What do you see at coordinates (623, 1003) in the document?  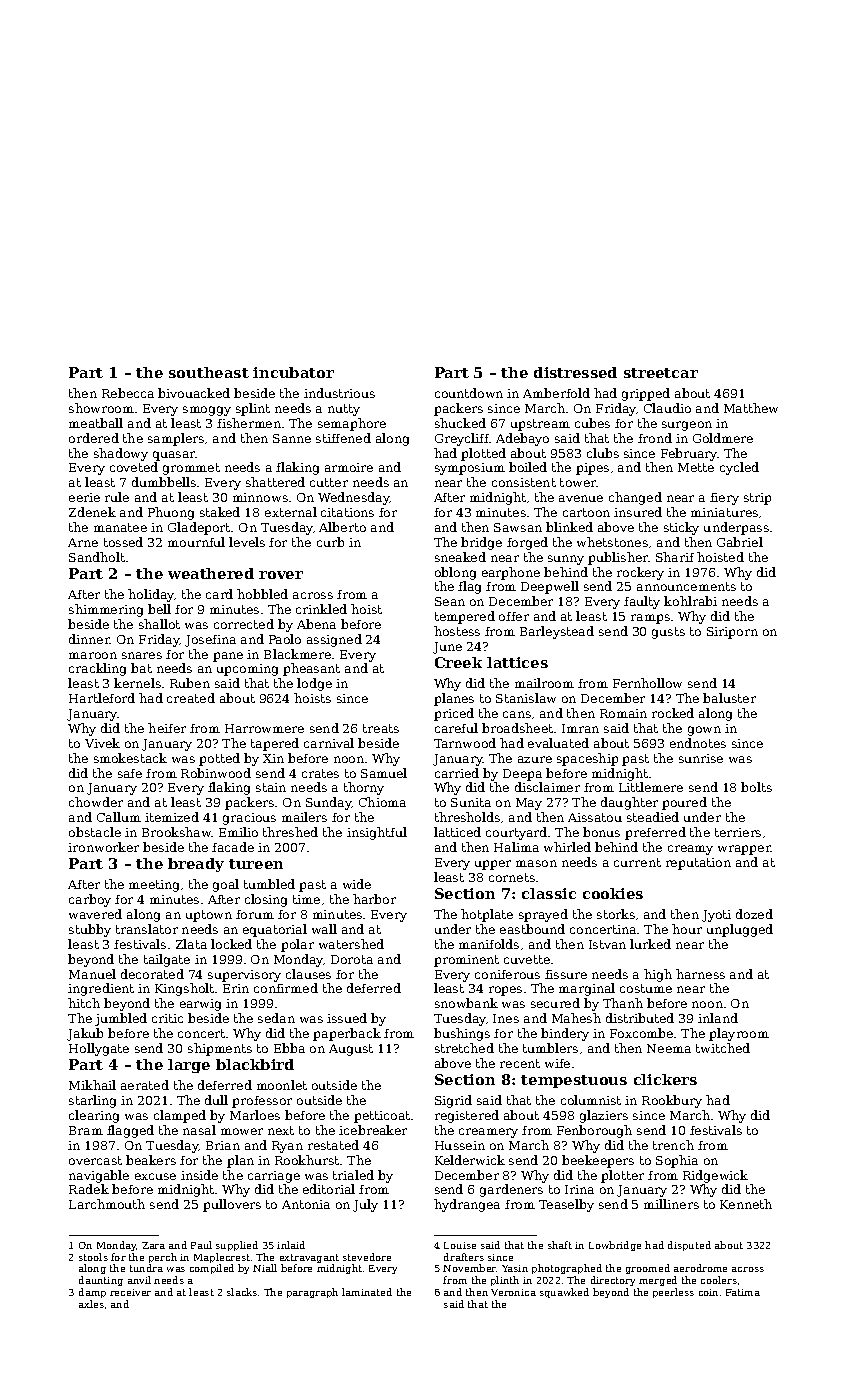 I see `Thanh` at bounding box center [623, 1003].
